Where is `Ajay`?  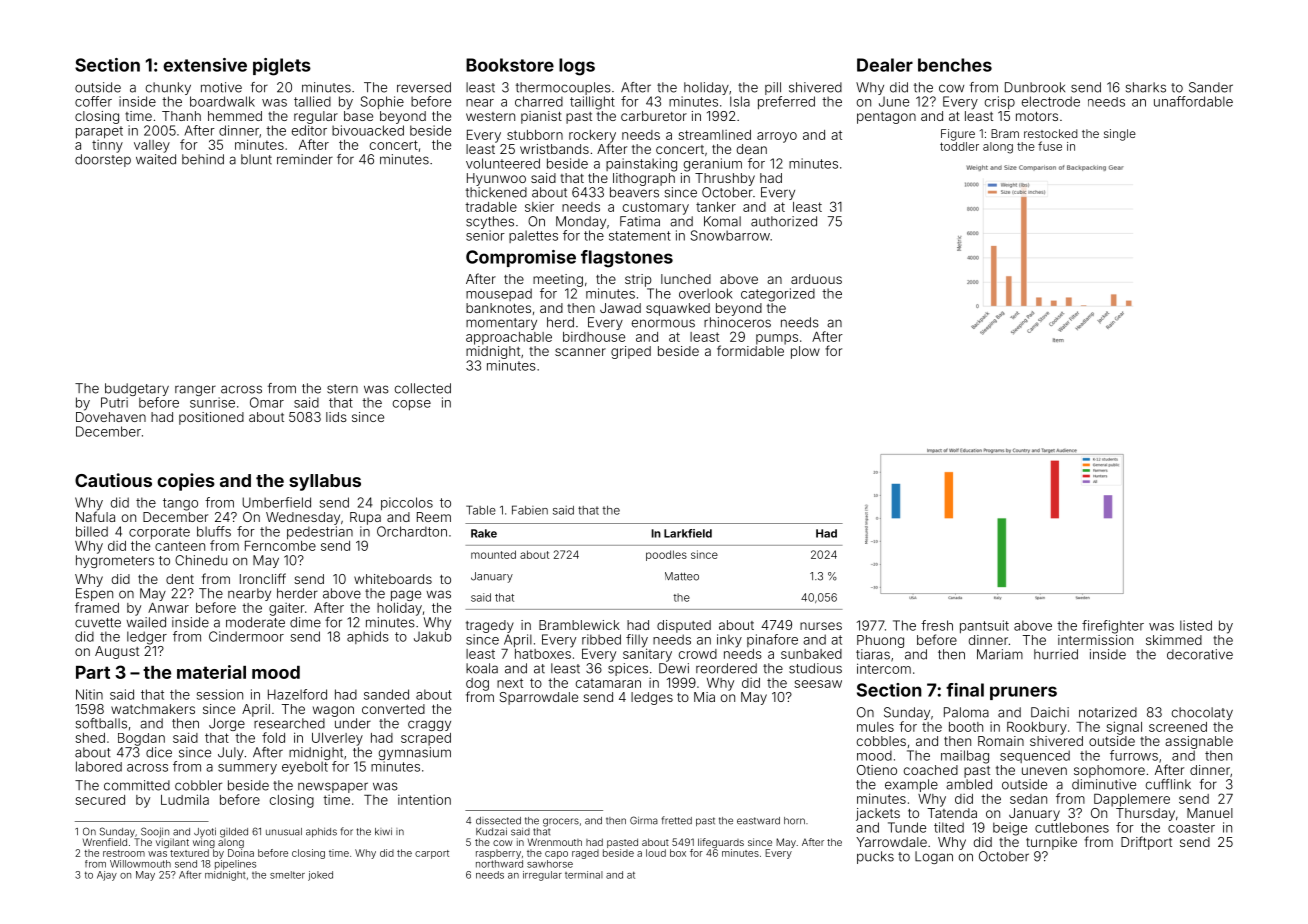
Ajay is located at coordinates (107, 876).
